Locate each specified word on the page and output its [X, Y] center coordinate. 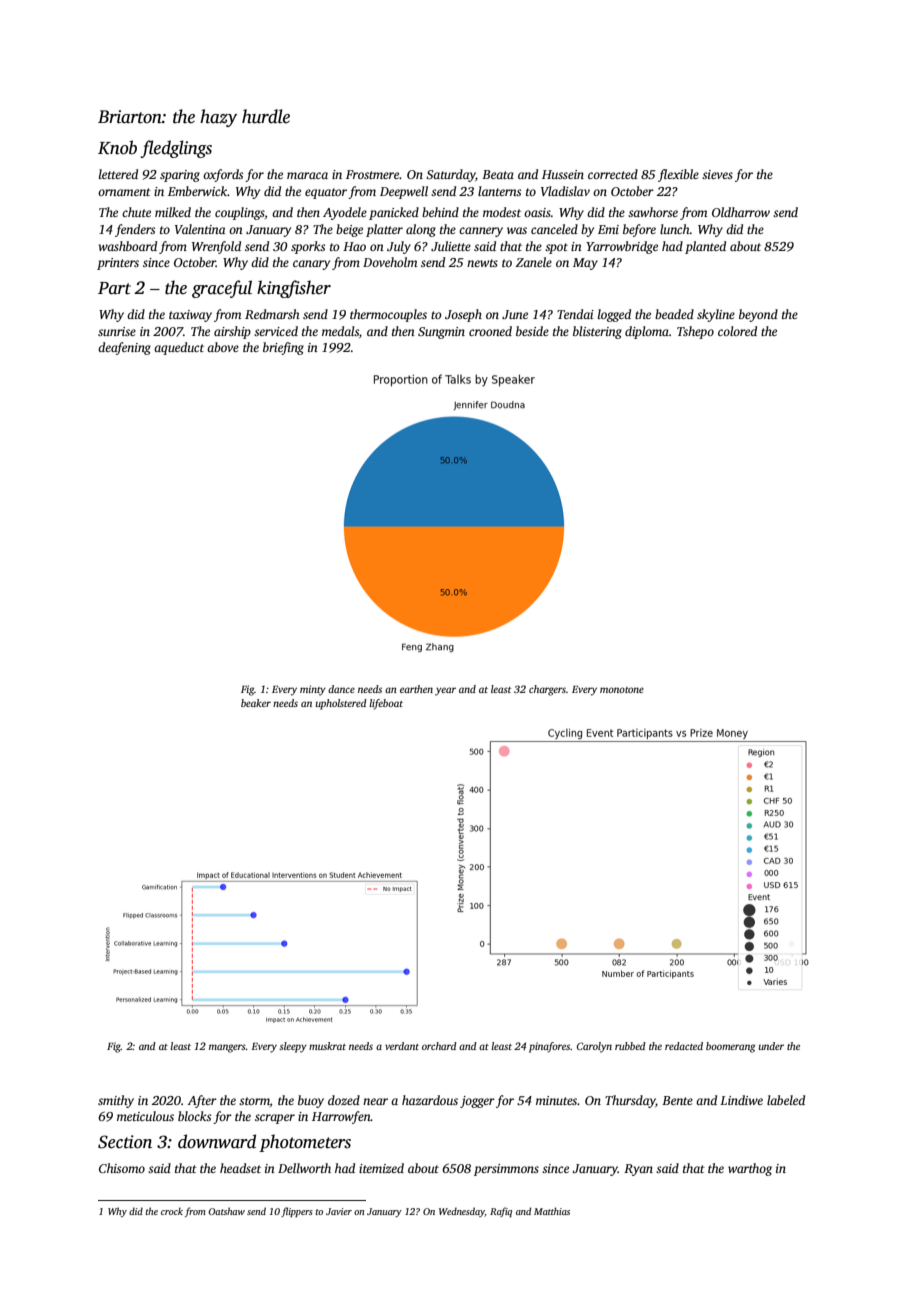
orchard [439, 1046]
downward [217, 1141]
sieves [717, 174]
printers [118, 264]
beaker [256, 703]
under [771, 1046]
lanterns [499, 191]
